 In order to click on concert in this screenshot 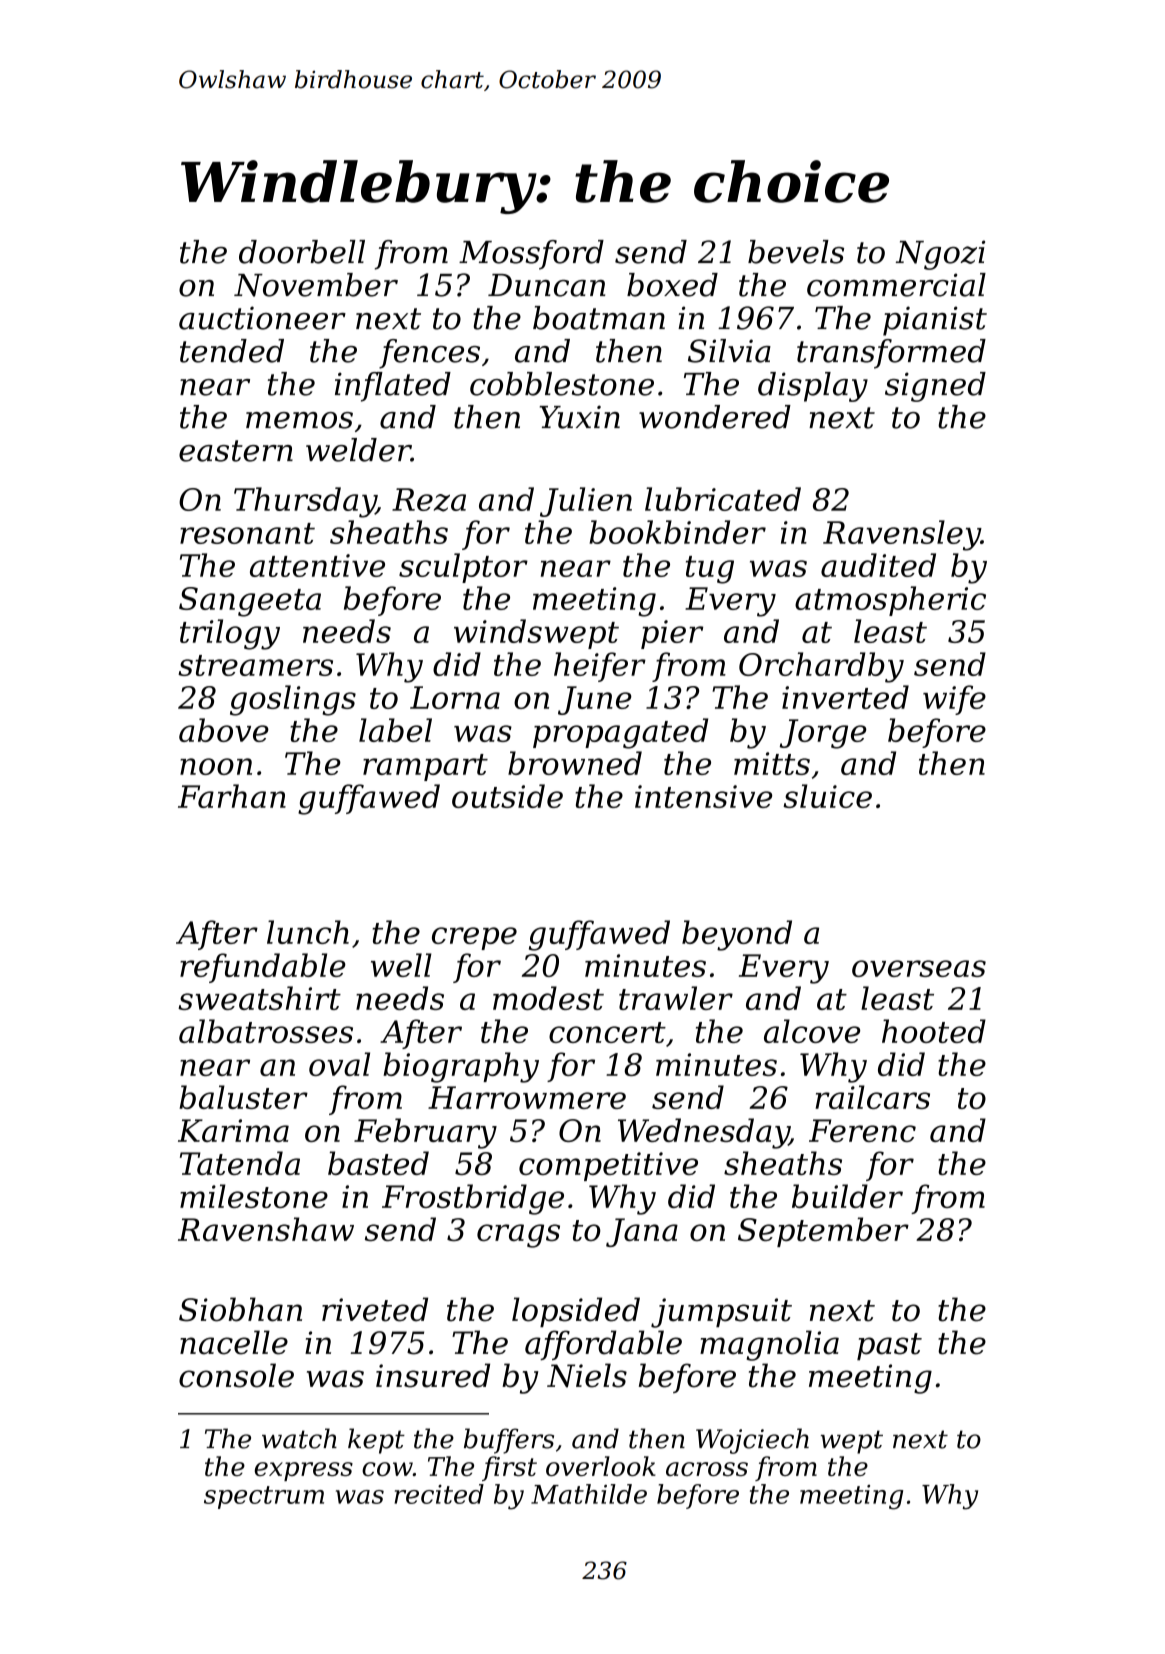, I will do `click(607, 1032)`.
